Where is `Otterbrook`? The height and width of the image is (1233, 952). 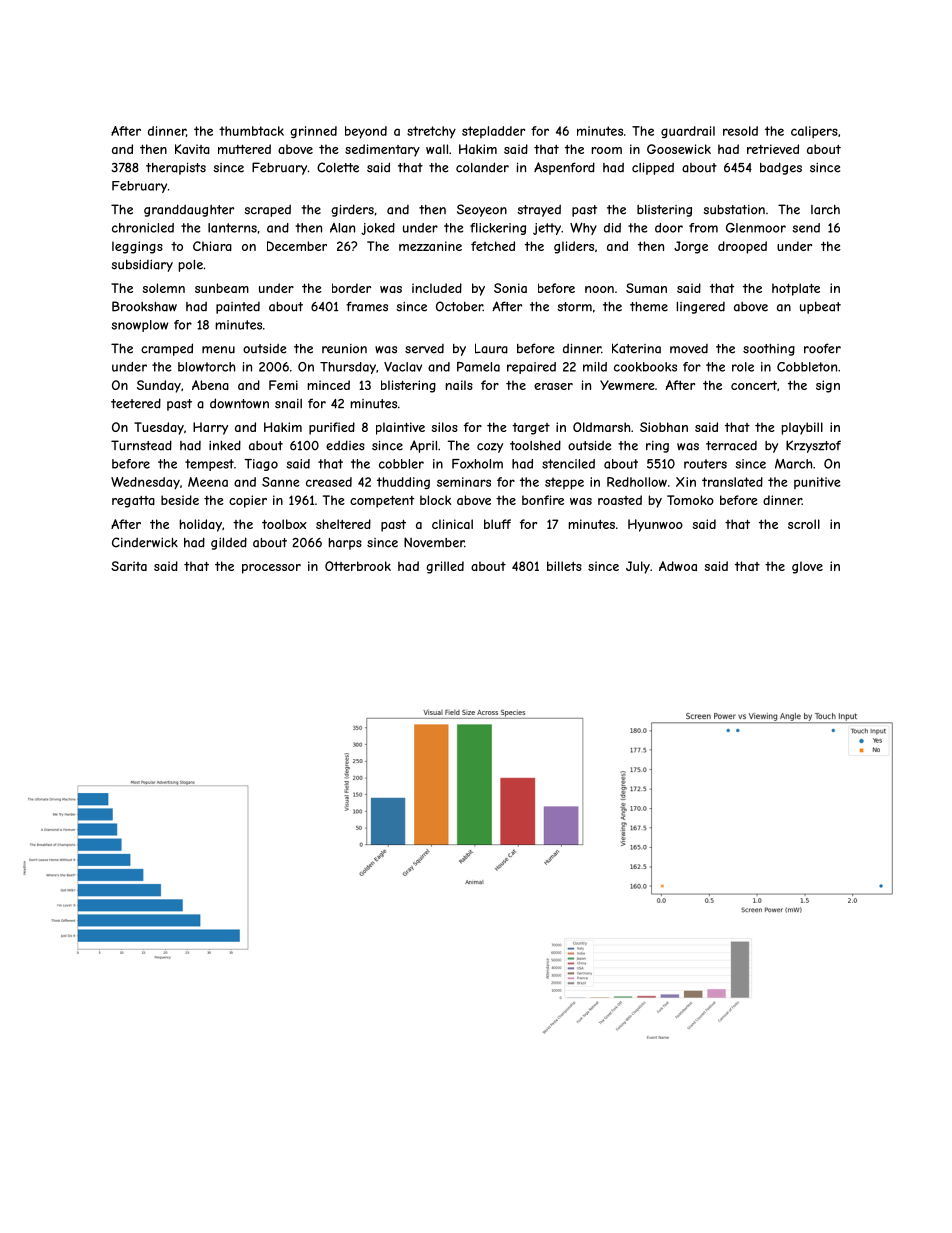 Otterbrook is located at coordinates (358, 566).
